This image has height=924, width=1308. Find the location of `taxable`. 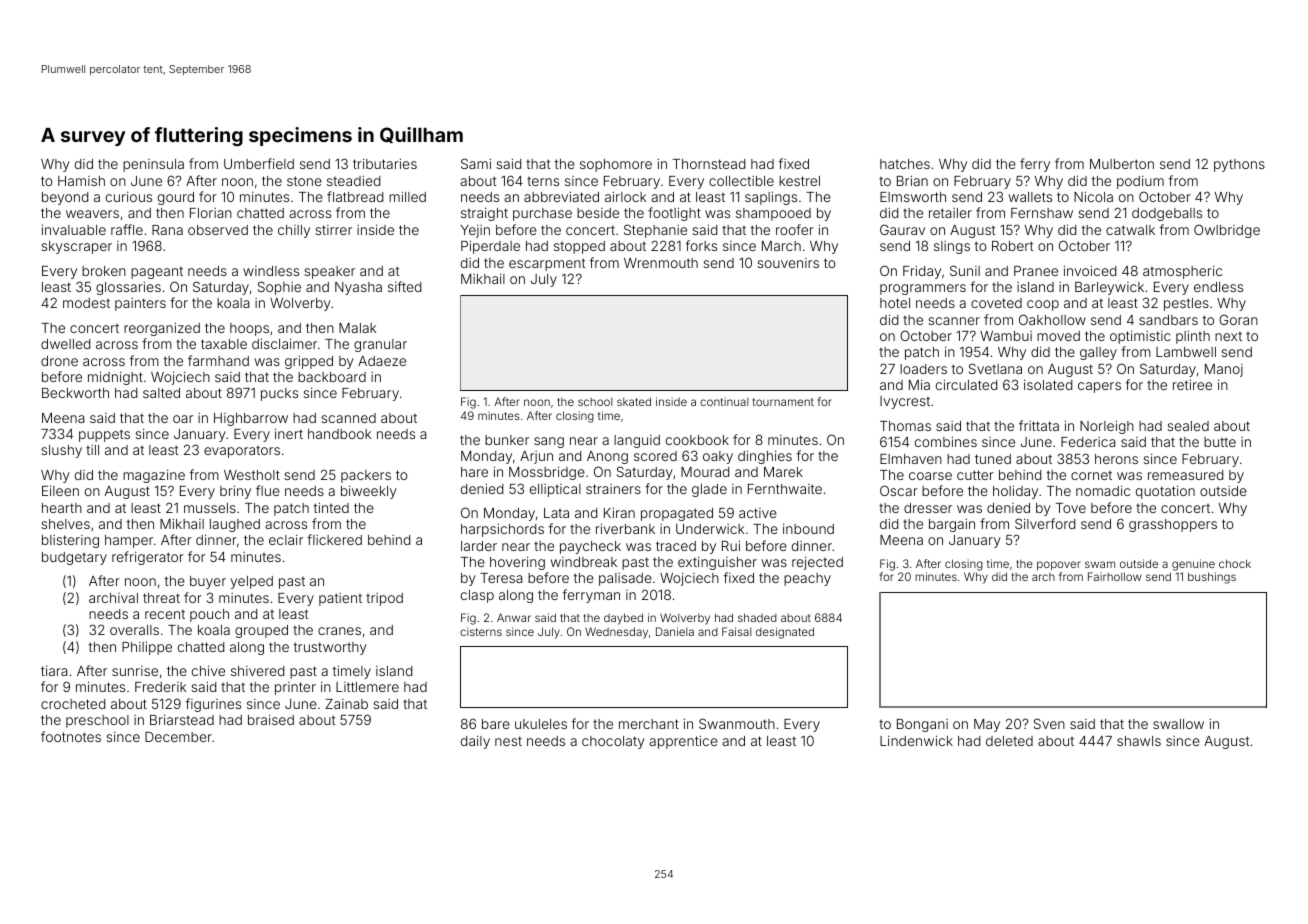

taxable is located at coordinates (224, 344).
